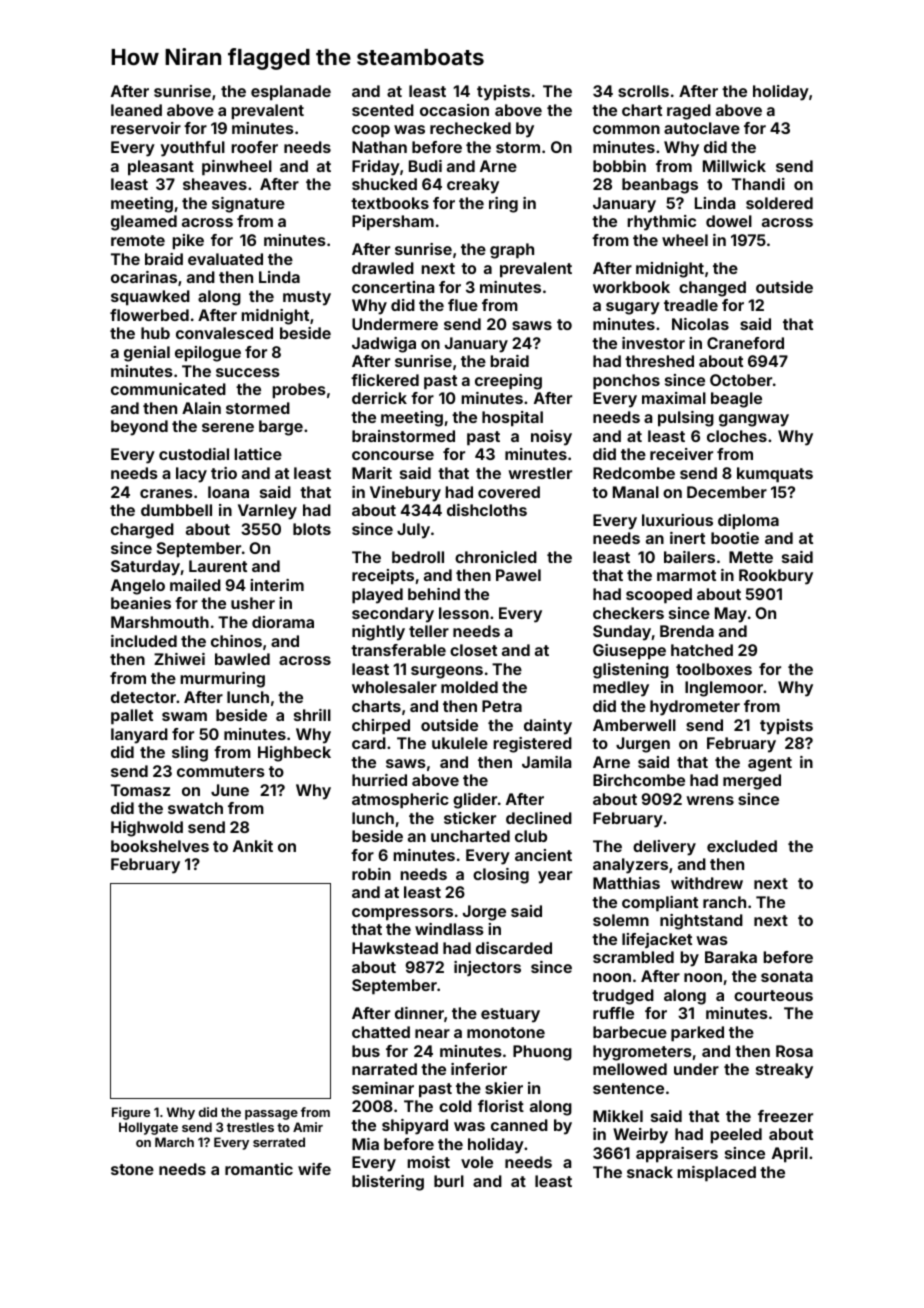 The height and width of the screenshot is (1308, 924). I want to click on leaned, so click(136, 110).
